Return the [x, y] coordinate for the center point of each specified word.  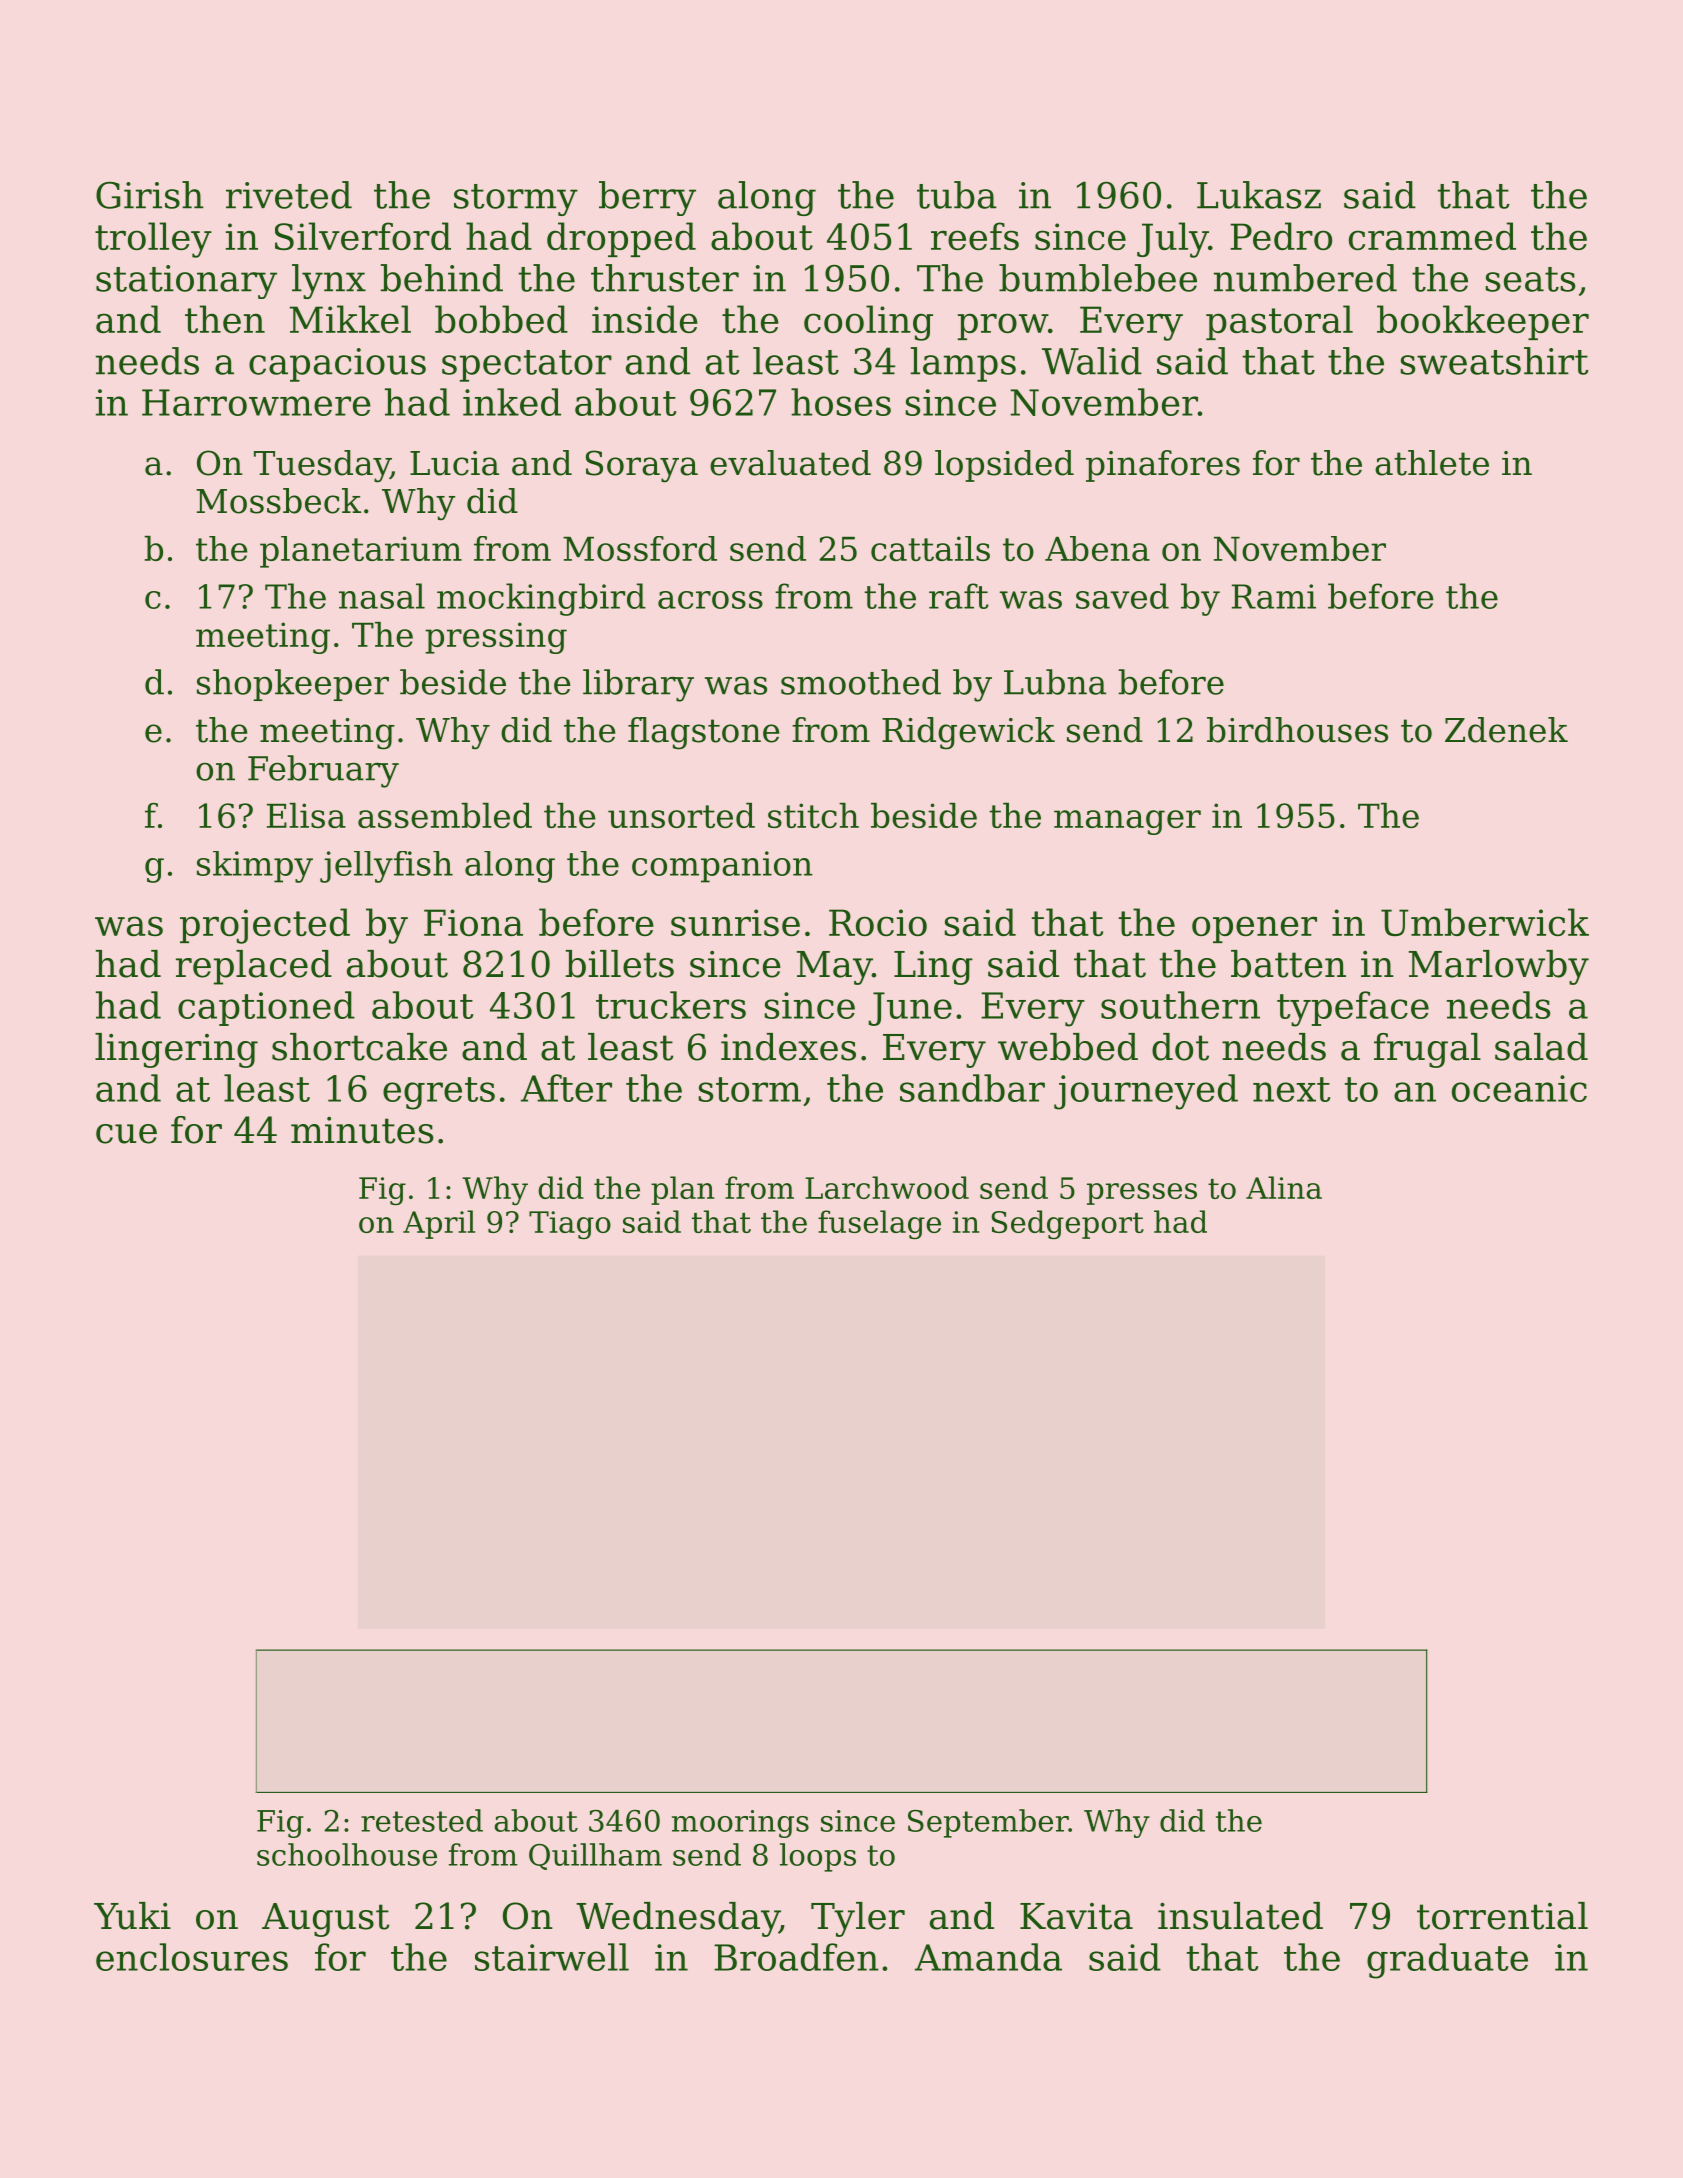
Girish [150, 195]
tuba [957, 195]
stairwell [552, 1957]
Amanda [988, 1957]
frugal [1427, 1050]
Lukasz [1259, 195]
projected [265, 926]
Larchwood [887, 1187]
